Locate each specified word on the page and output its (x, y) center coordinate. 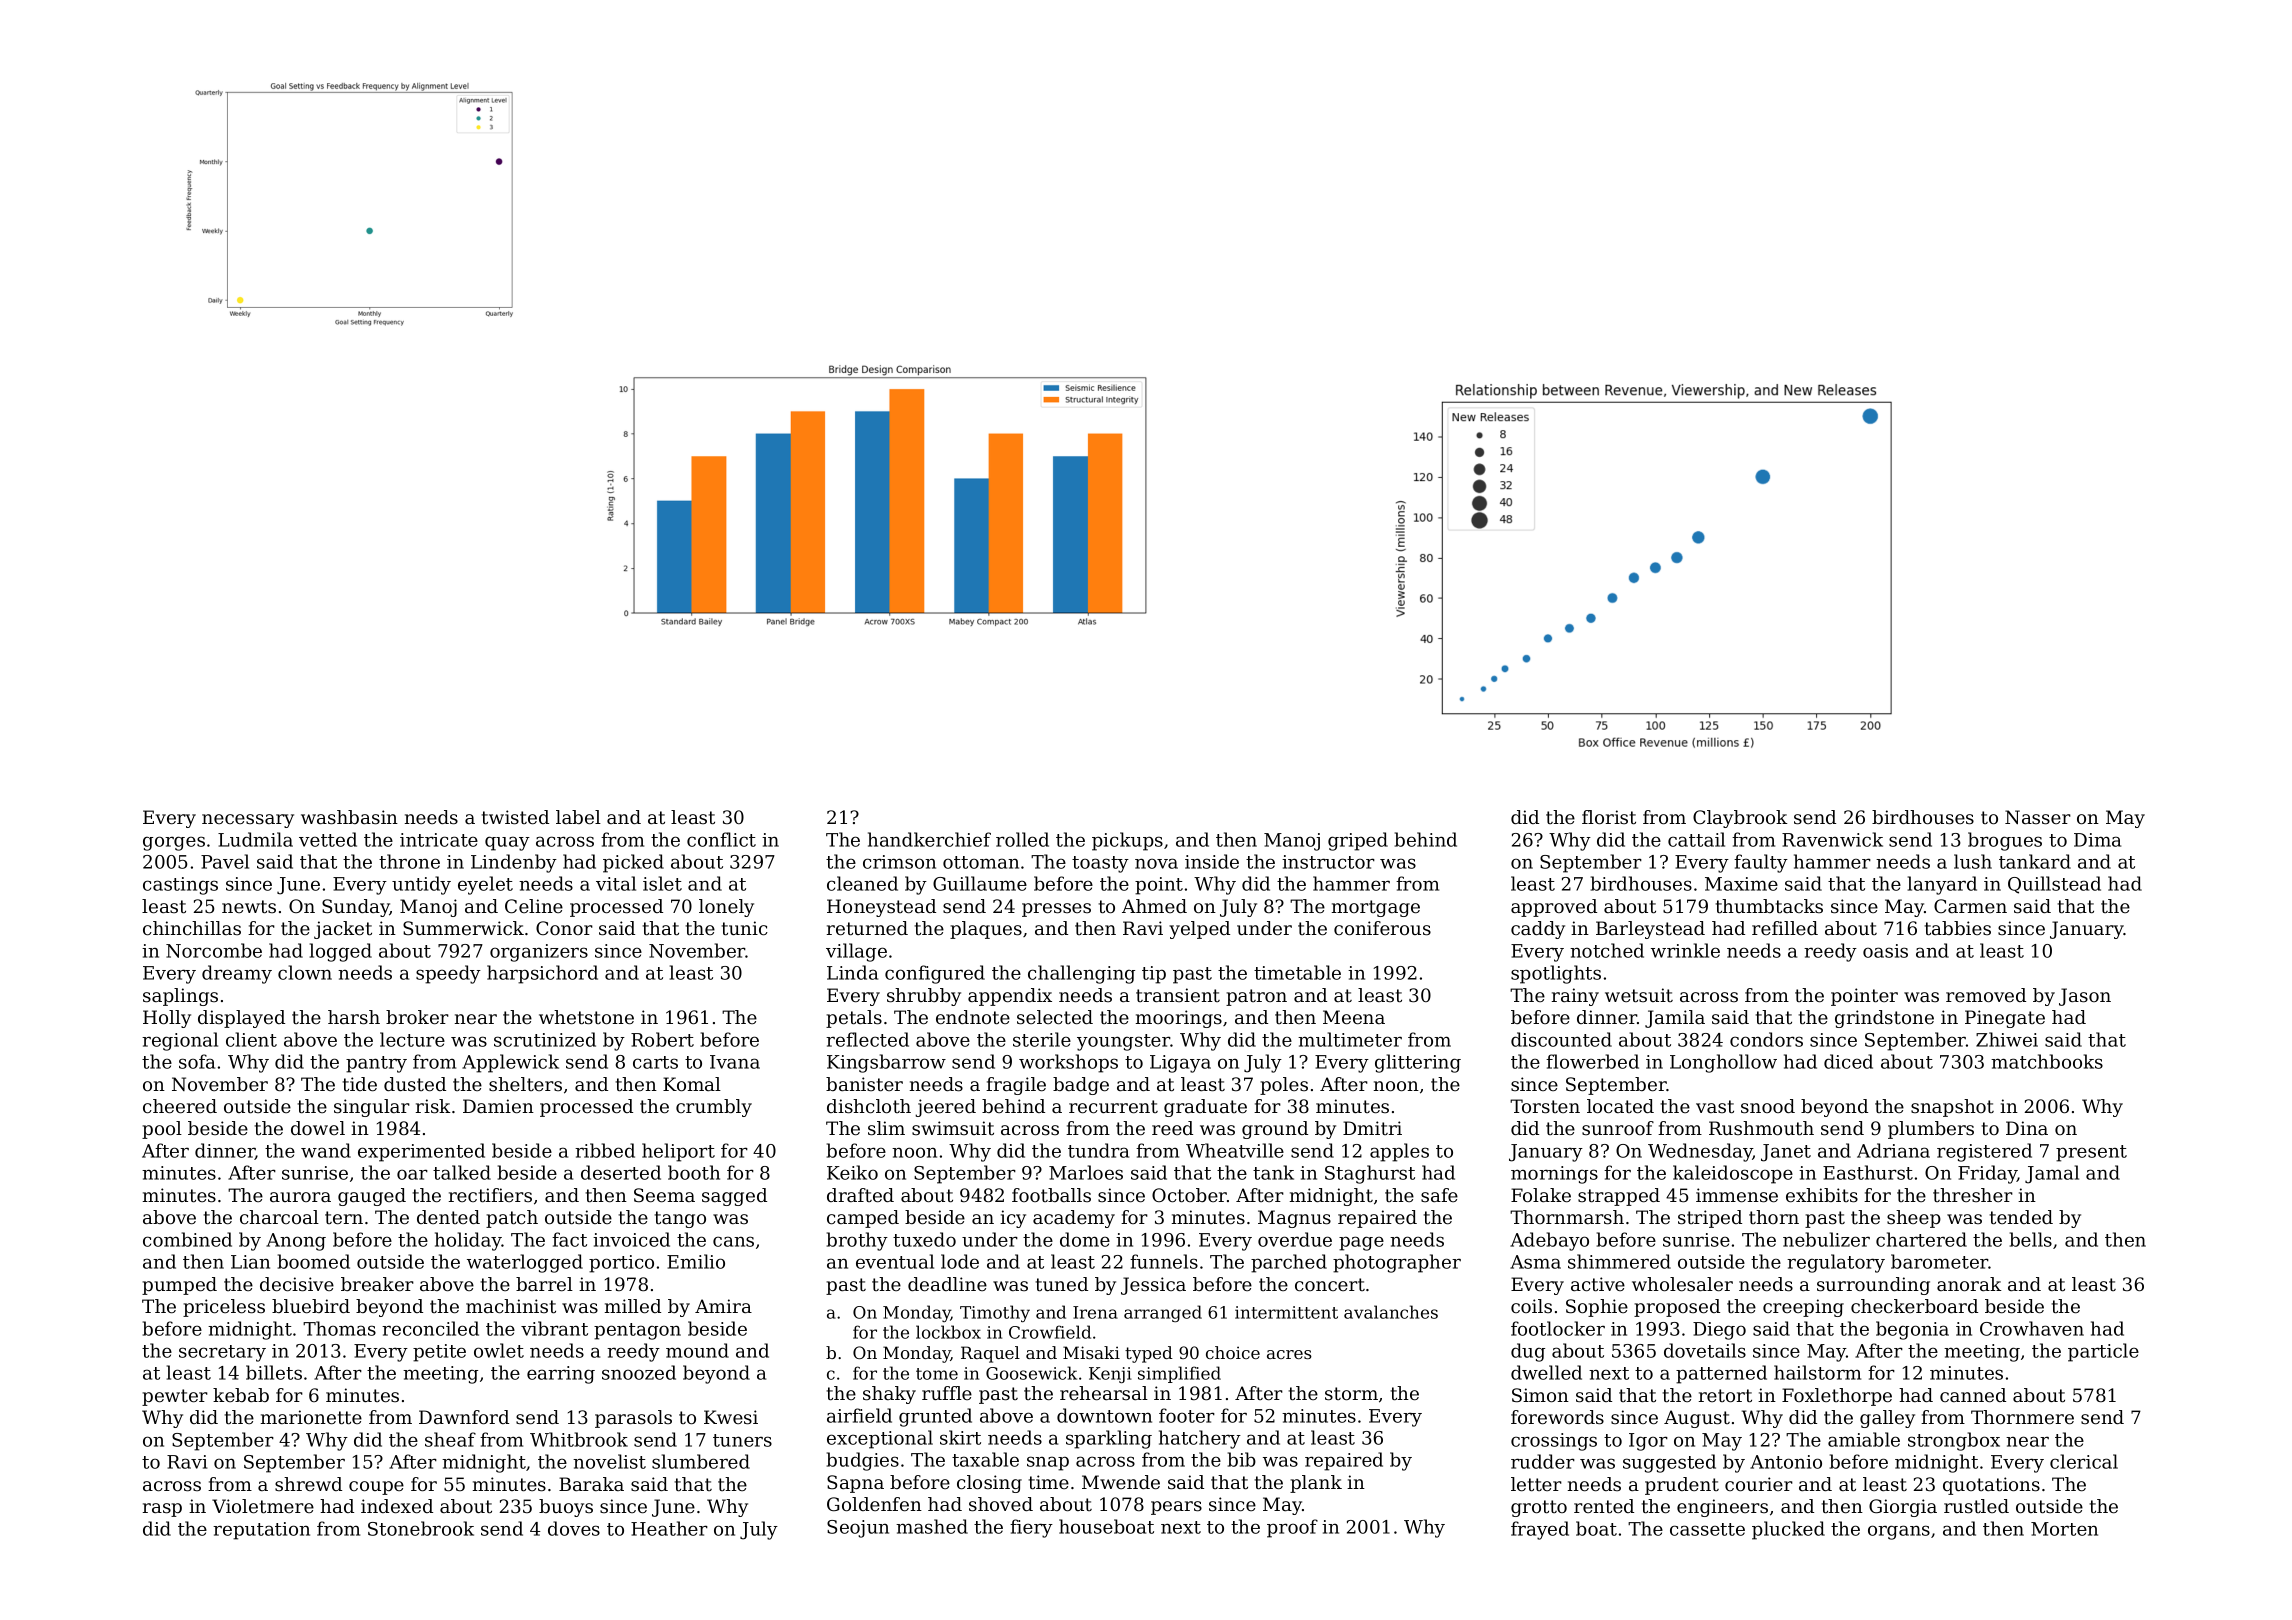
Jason (2085, 997)
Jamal (2052, 1174)
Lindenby (514, 863)
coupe (376, 1488)
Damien (498, 1106)
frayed (1540, 1530)
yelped (1199, 930)
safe (1439, 1195)
